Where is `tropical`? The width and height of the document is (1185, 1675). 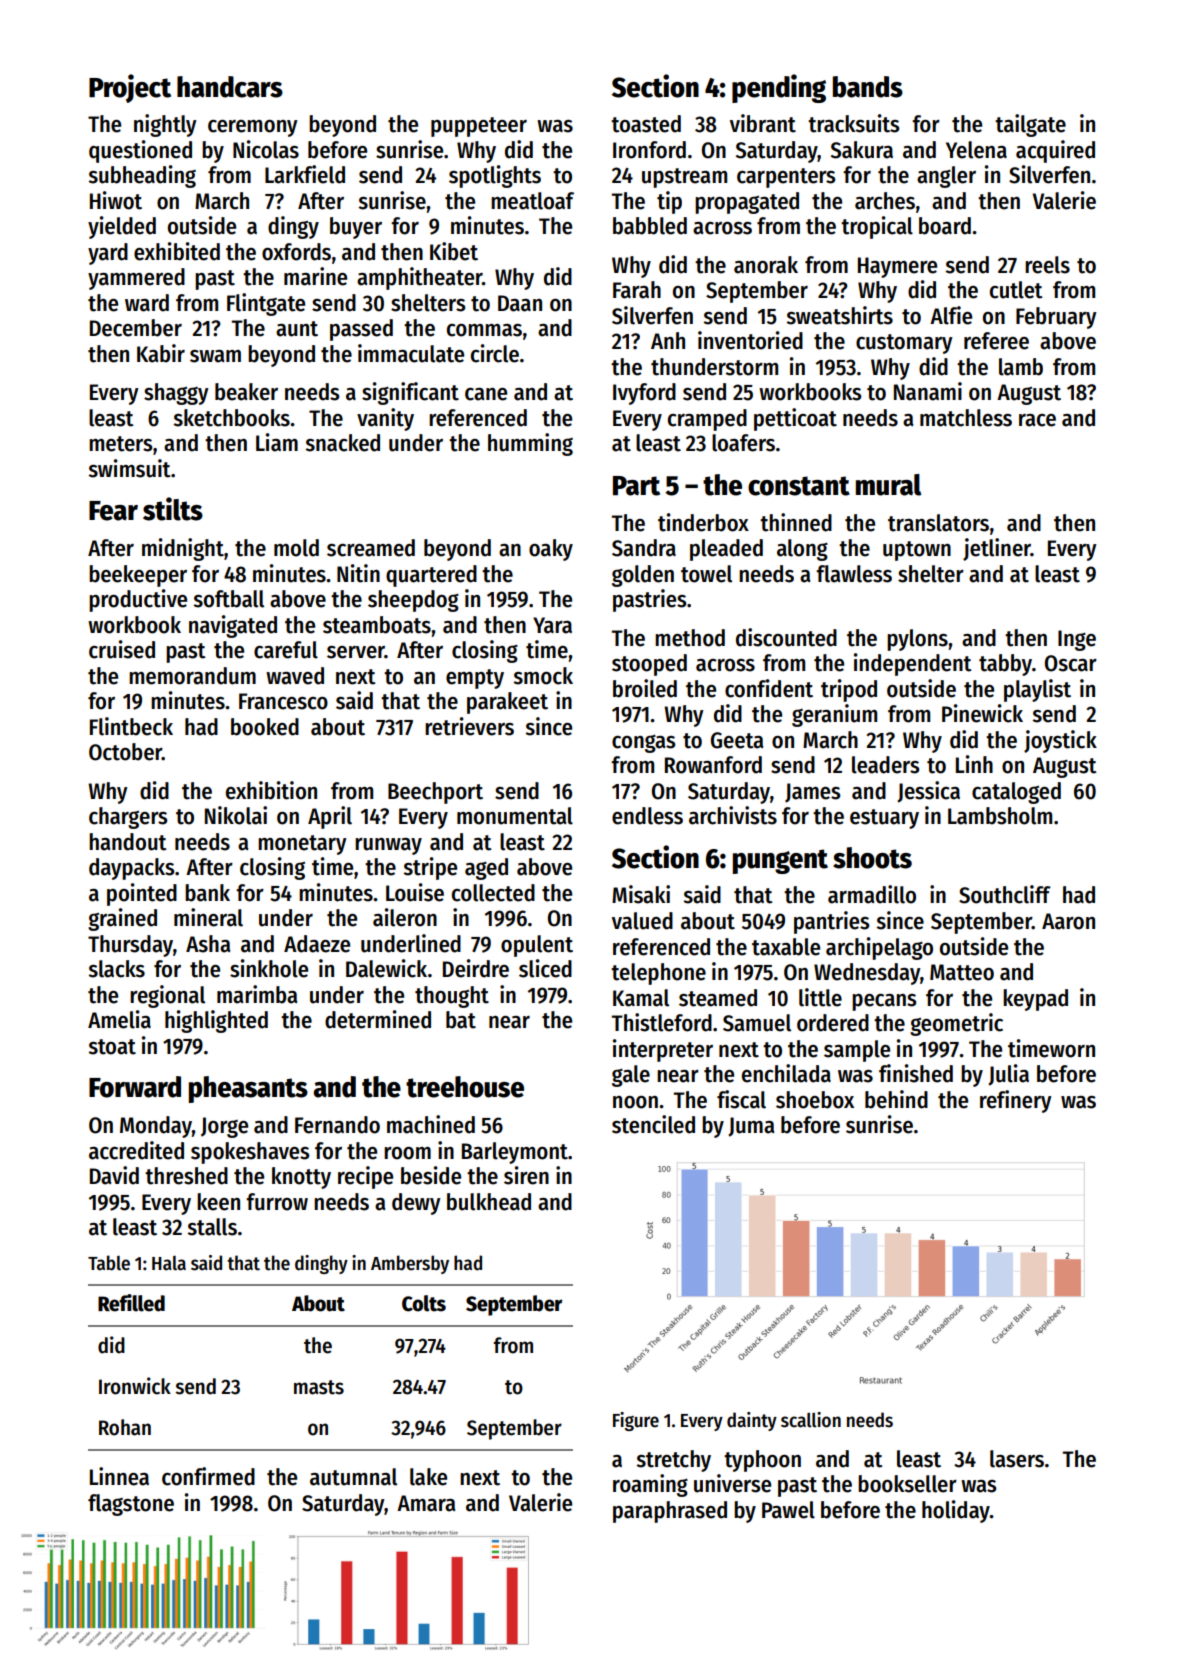 tropical is located at coordinates (877, 227).
